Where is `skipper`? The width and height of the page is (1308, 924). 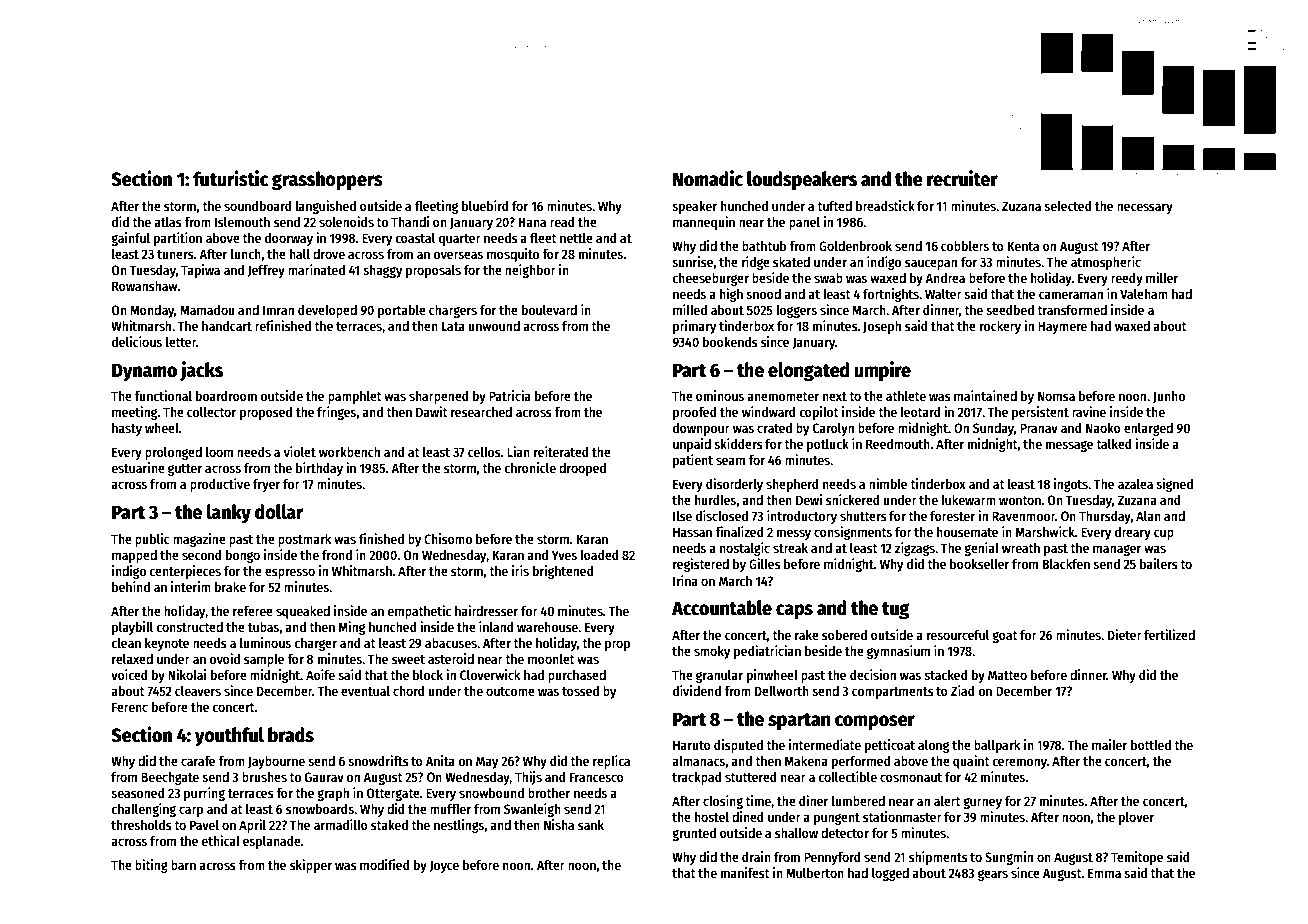
skipper is located at coordinates (311, 866).
